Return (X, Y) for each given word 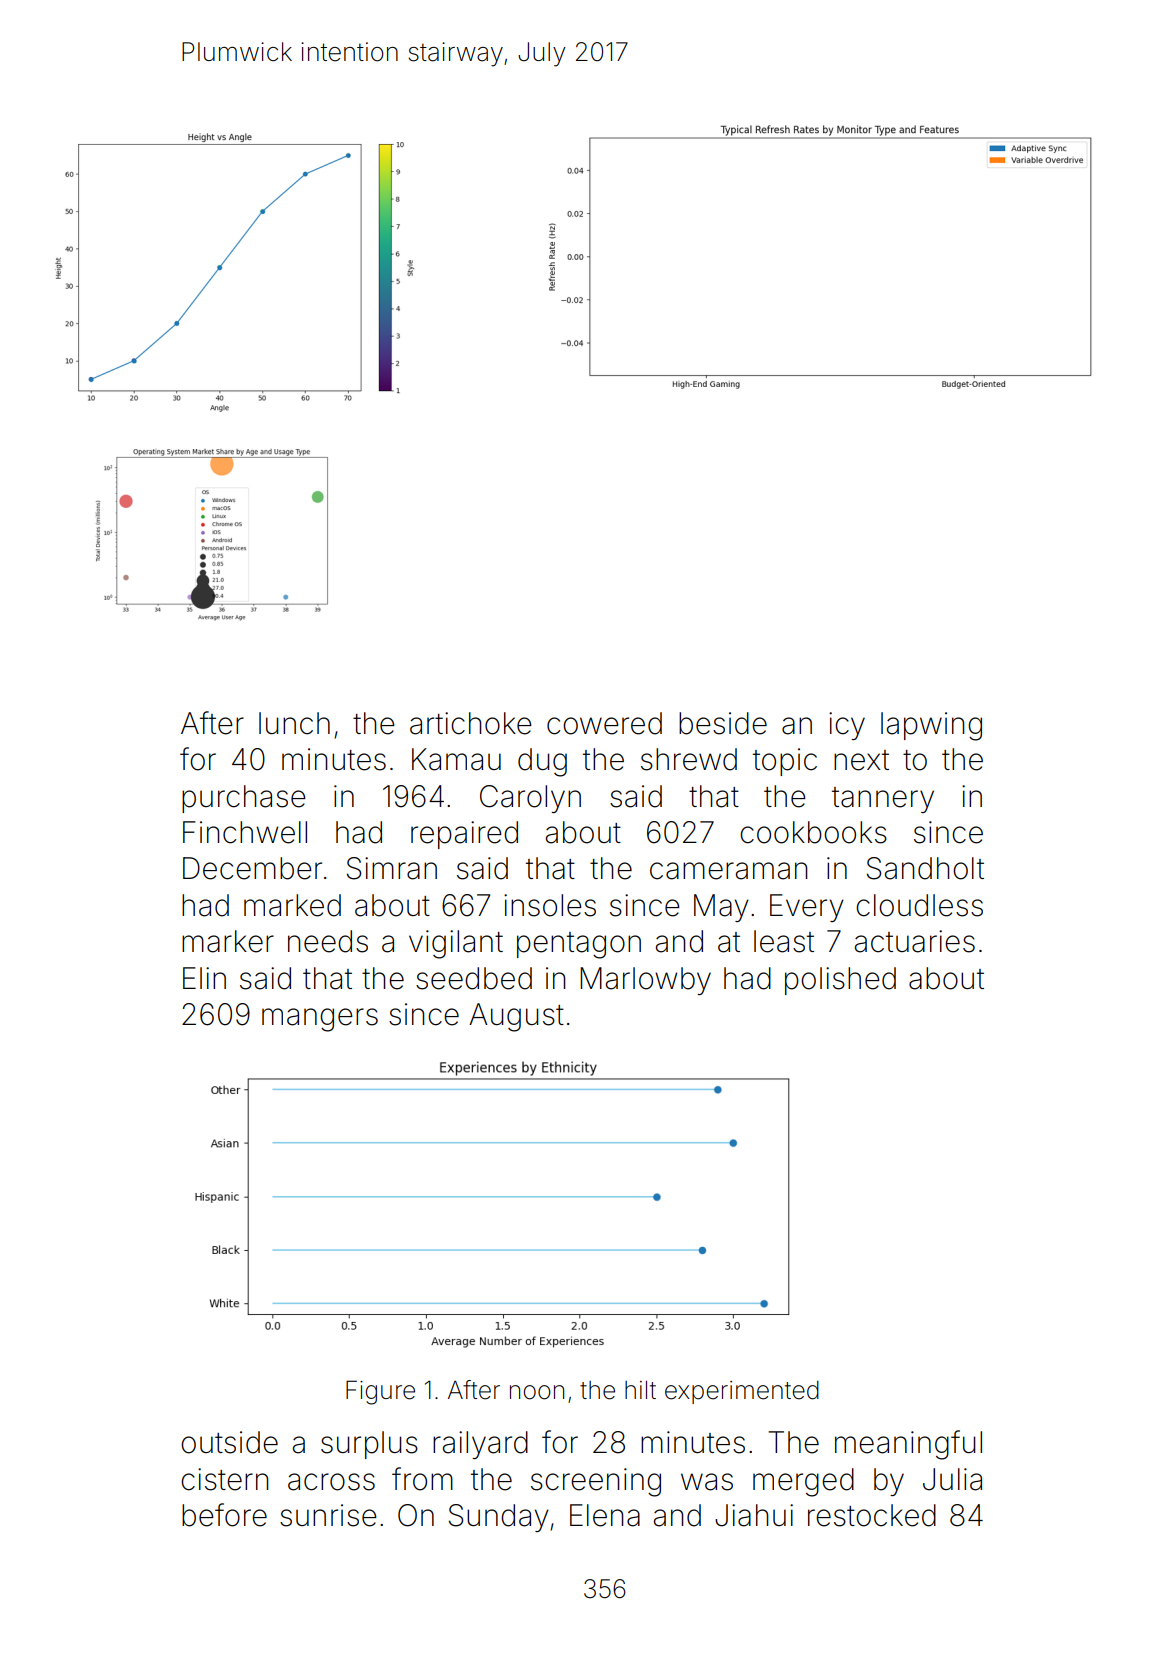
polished (840, 981)
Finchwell (245, 832)
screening (596, 1482)
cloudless (919, 905)
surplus (369, 1445)
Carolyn (530, 799)
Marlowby (645, 981)
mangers (320, 1020)
